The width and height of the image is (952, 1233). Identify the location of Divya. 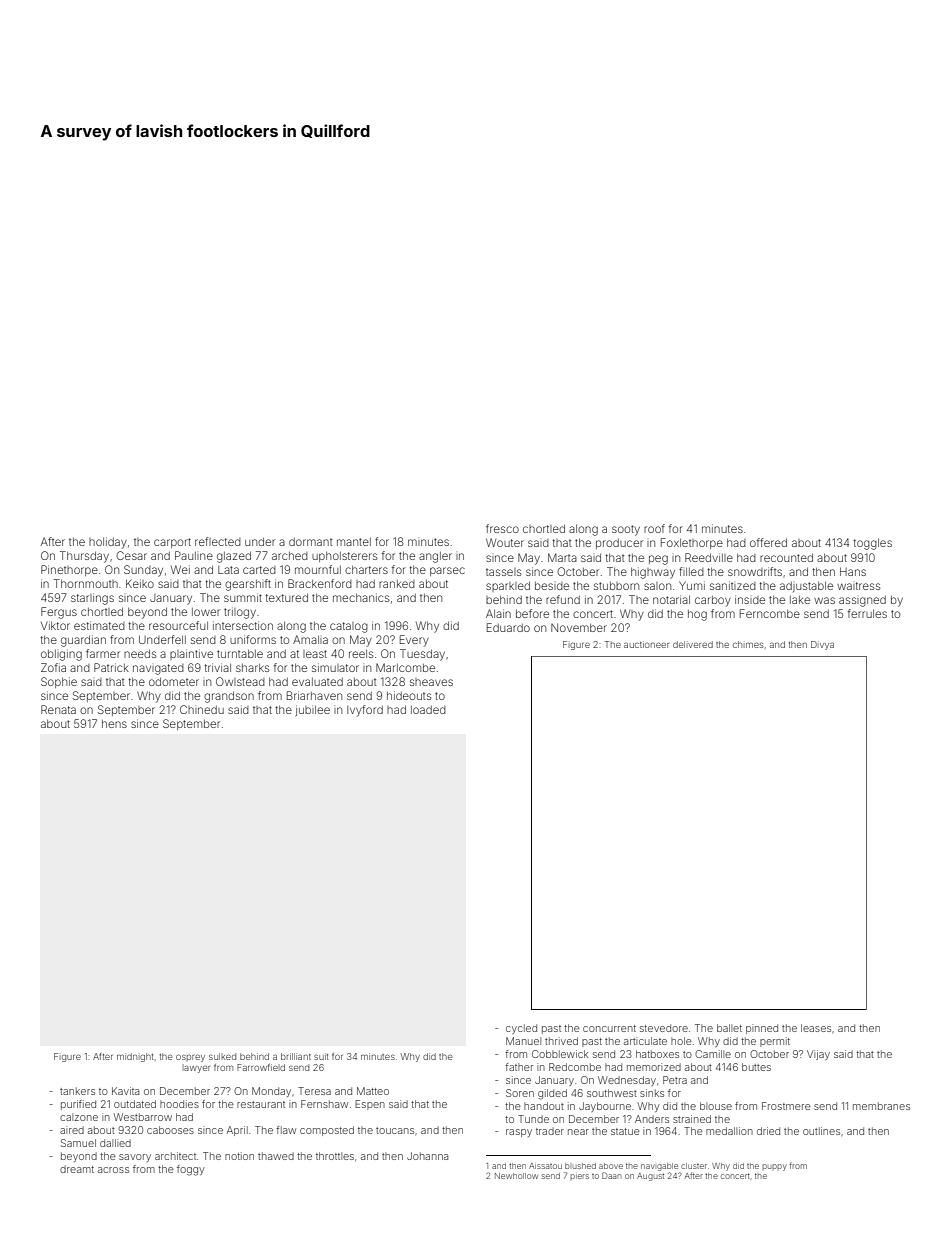
(822, 645).
